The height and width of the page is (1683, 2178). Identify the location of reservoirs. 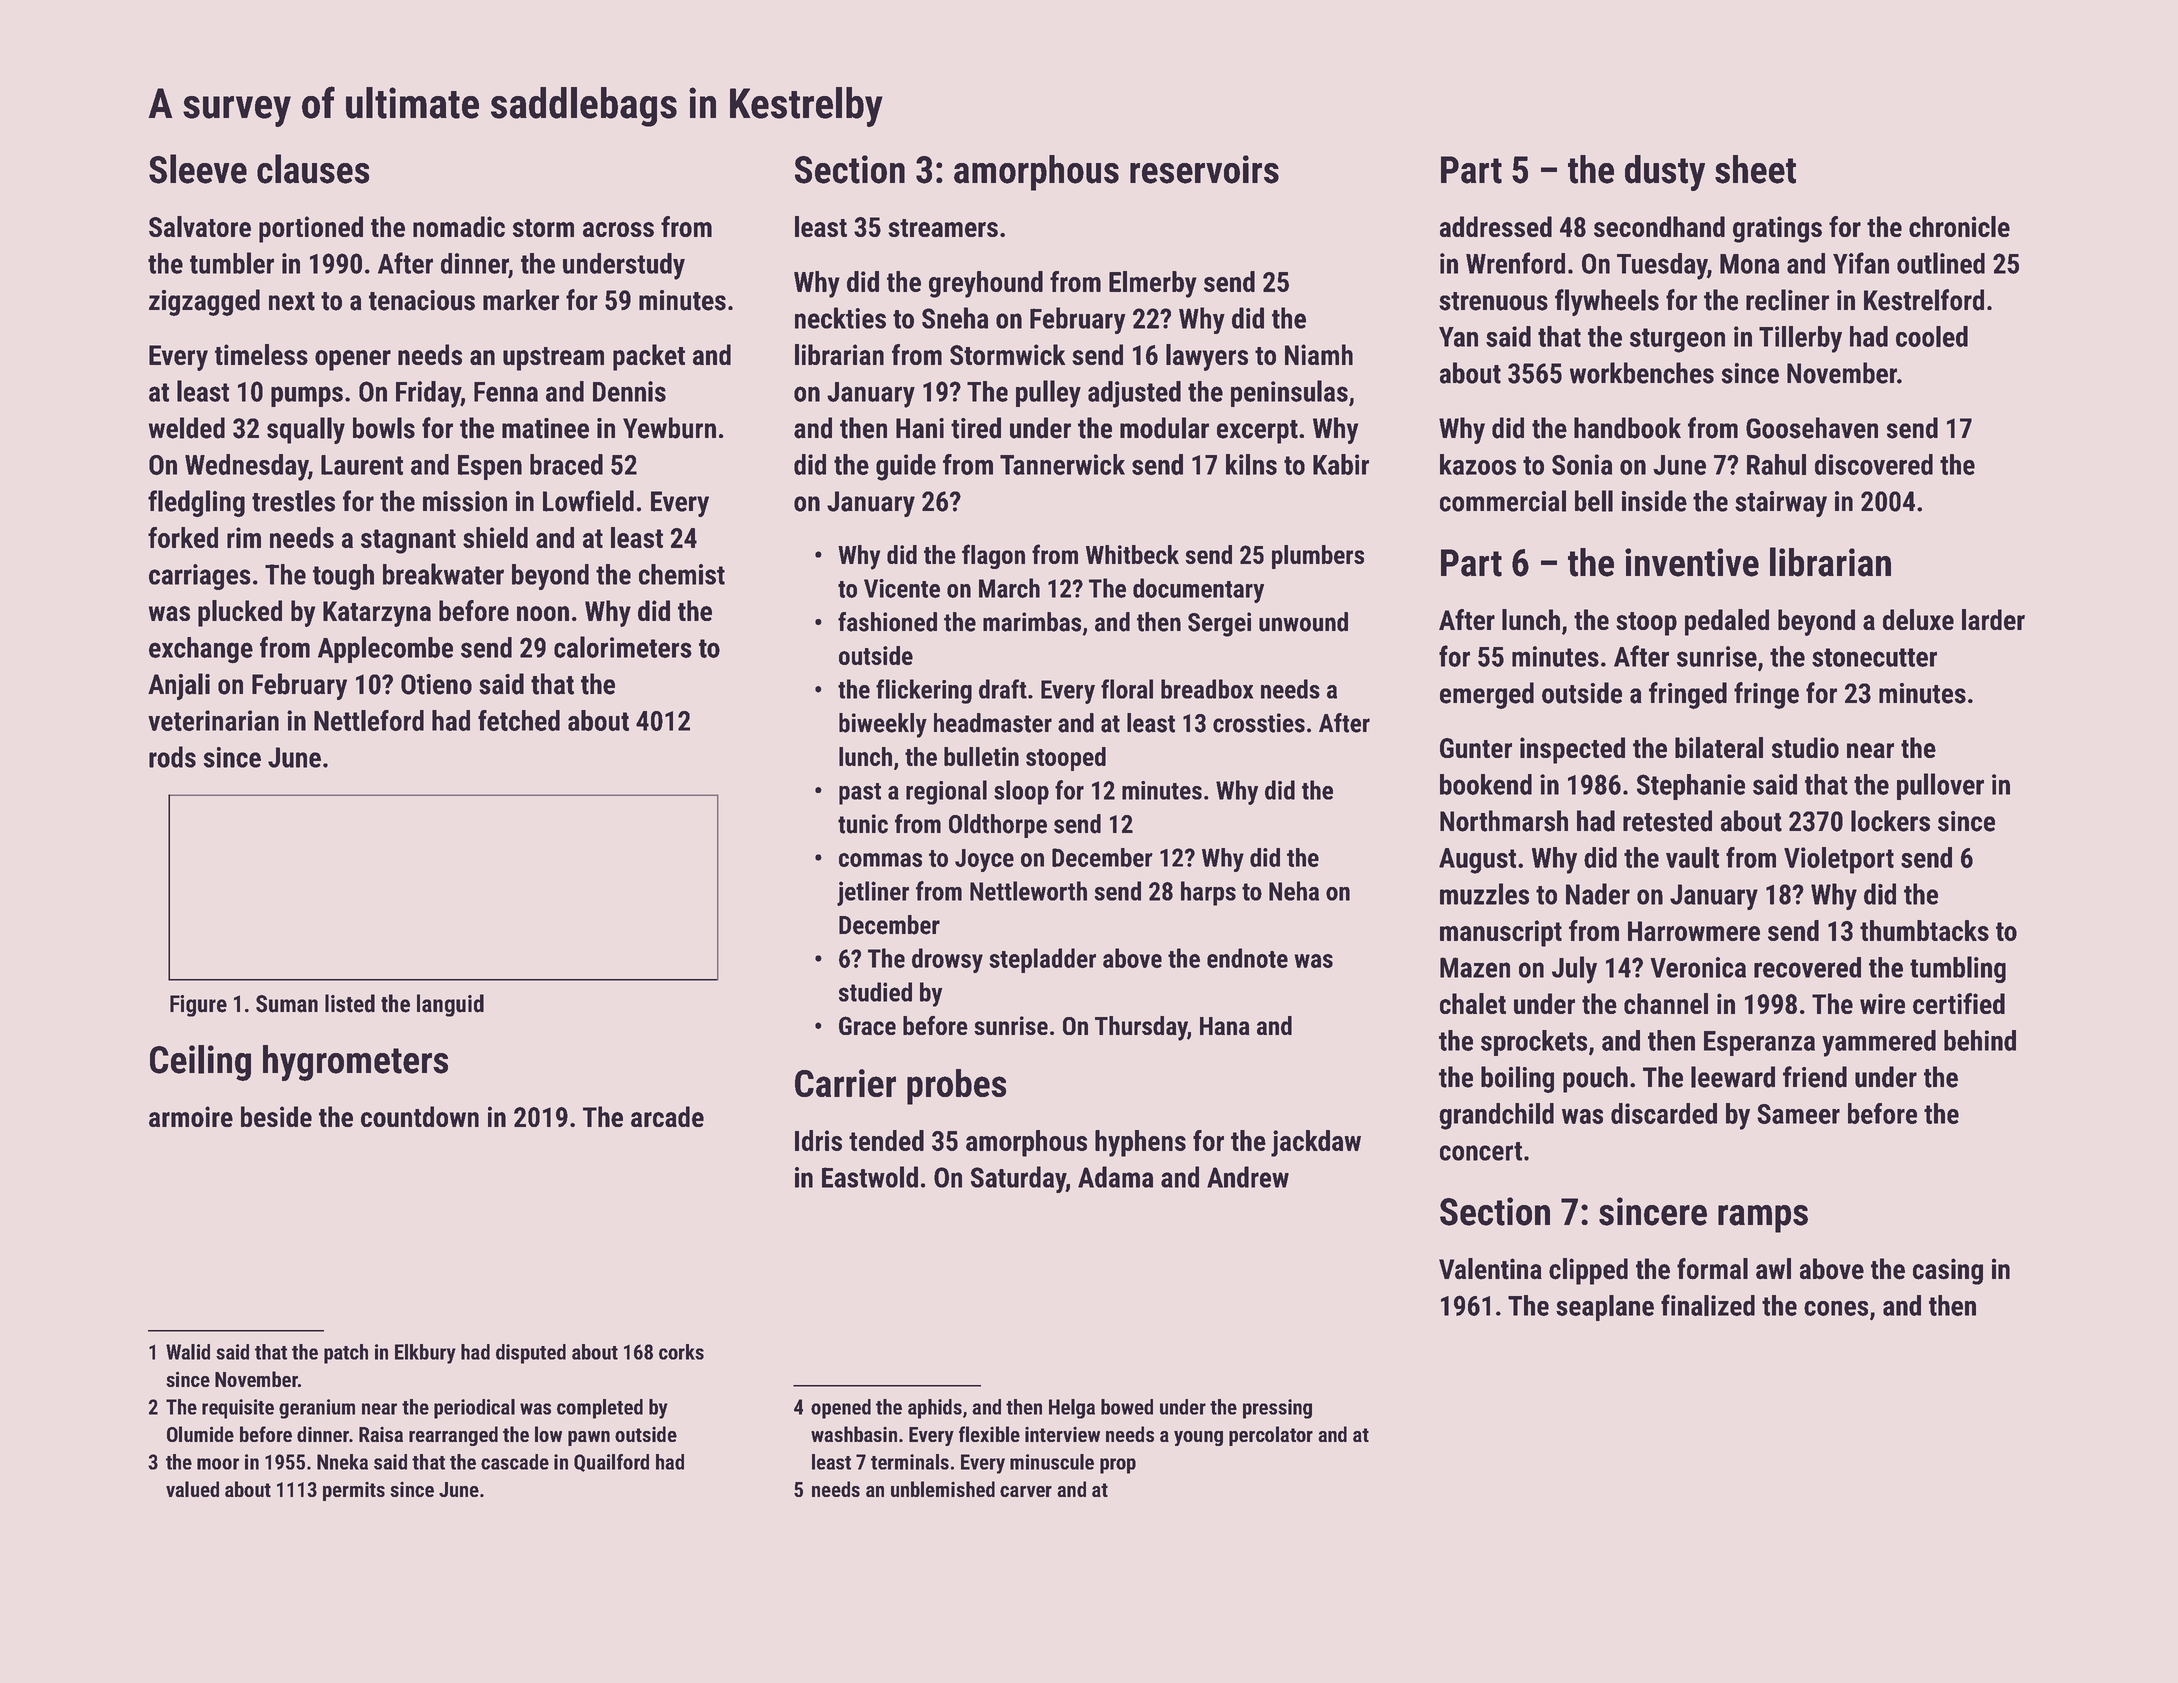
(1204, 169).
